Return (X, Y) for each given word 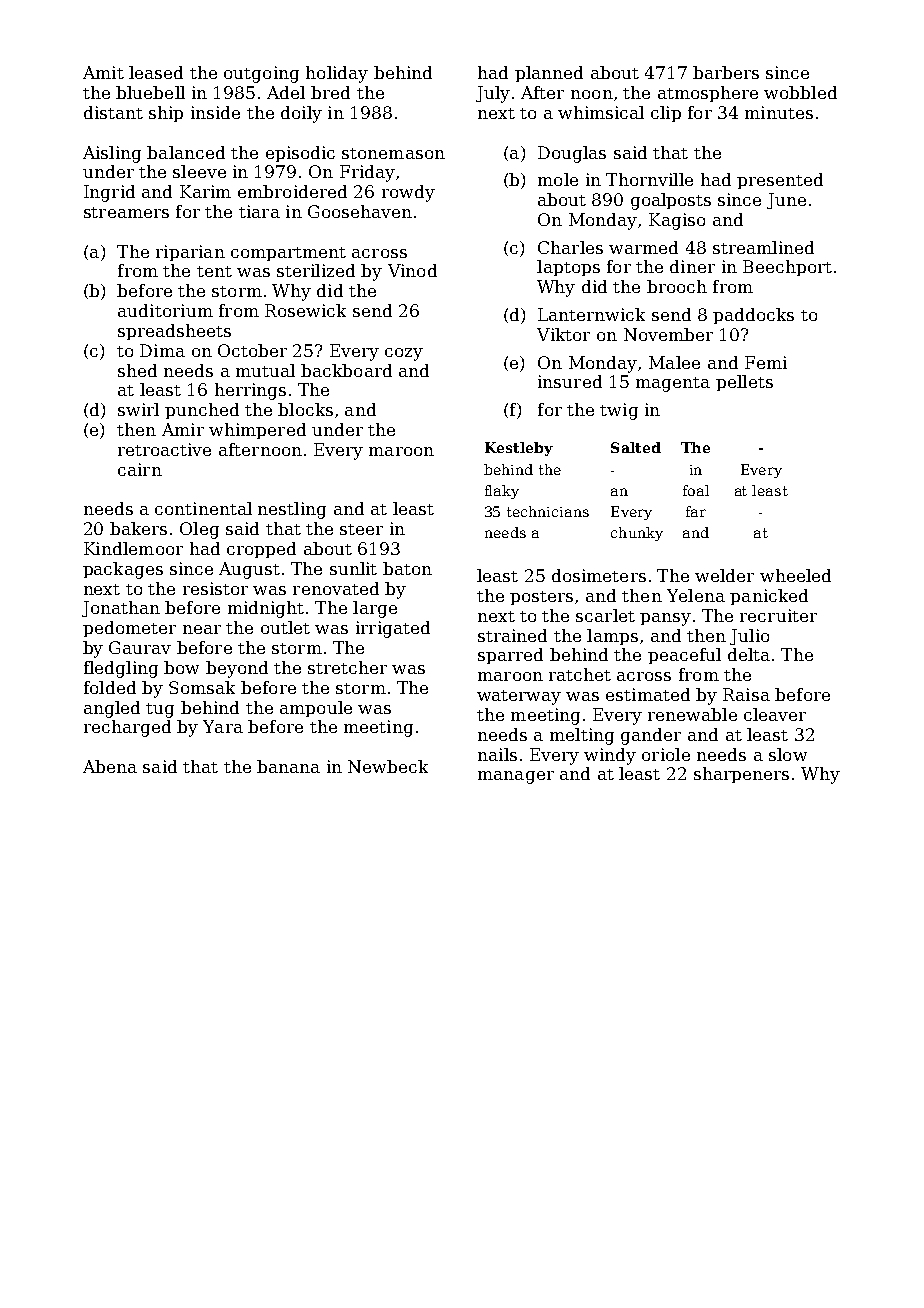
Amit (103, 72)
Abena (110, 766)
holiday (337, 74)
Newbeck (388, 766)
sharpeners (741, 775)
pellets (744, 383)
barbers (726, 72)
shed (137, 370)
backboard (346, 370)
